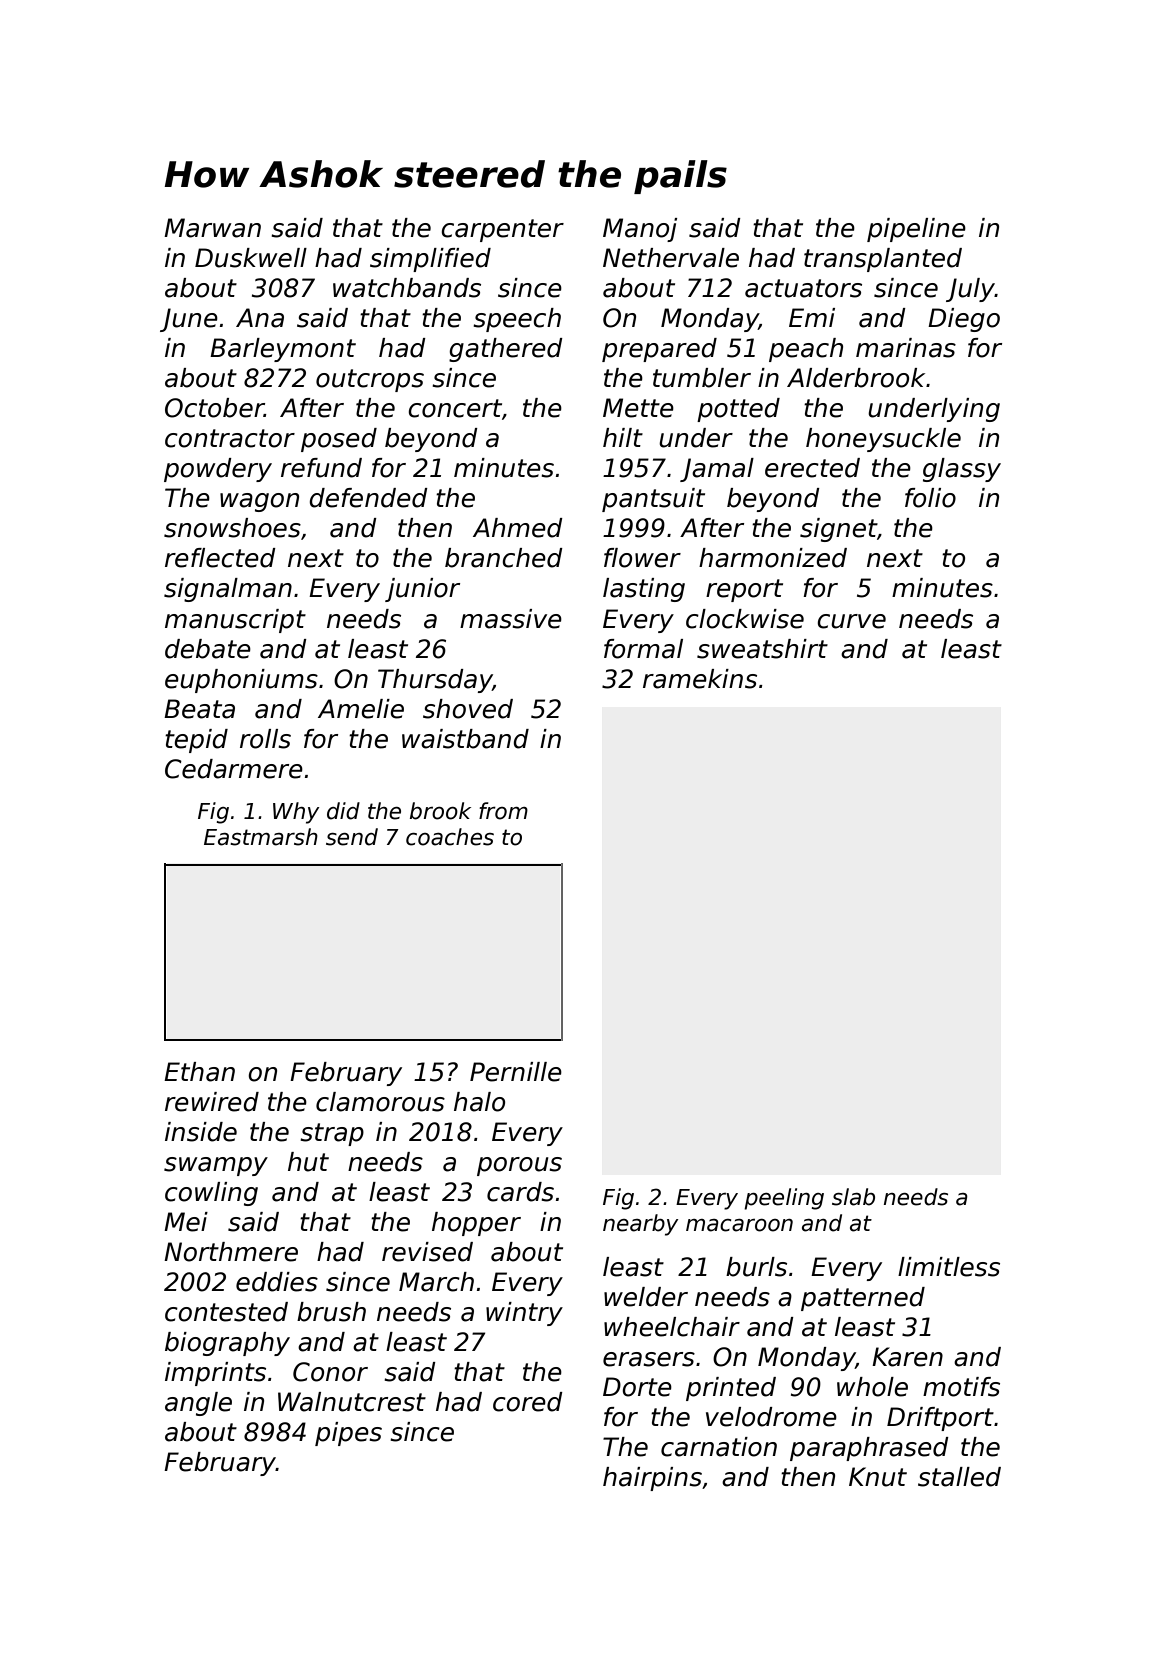 Image resolution: width=1165 pixels, height=1654 pixels. I want to click on angle, so click(198, 1404).
